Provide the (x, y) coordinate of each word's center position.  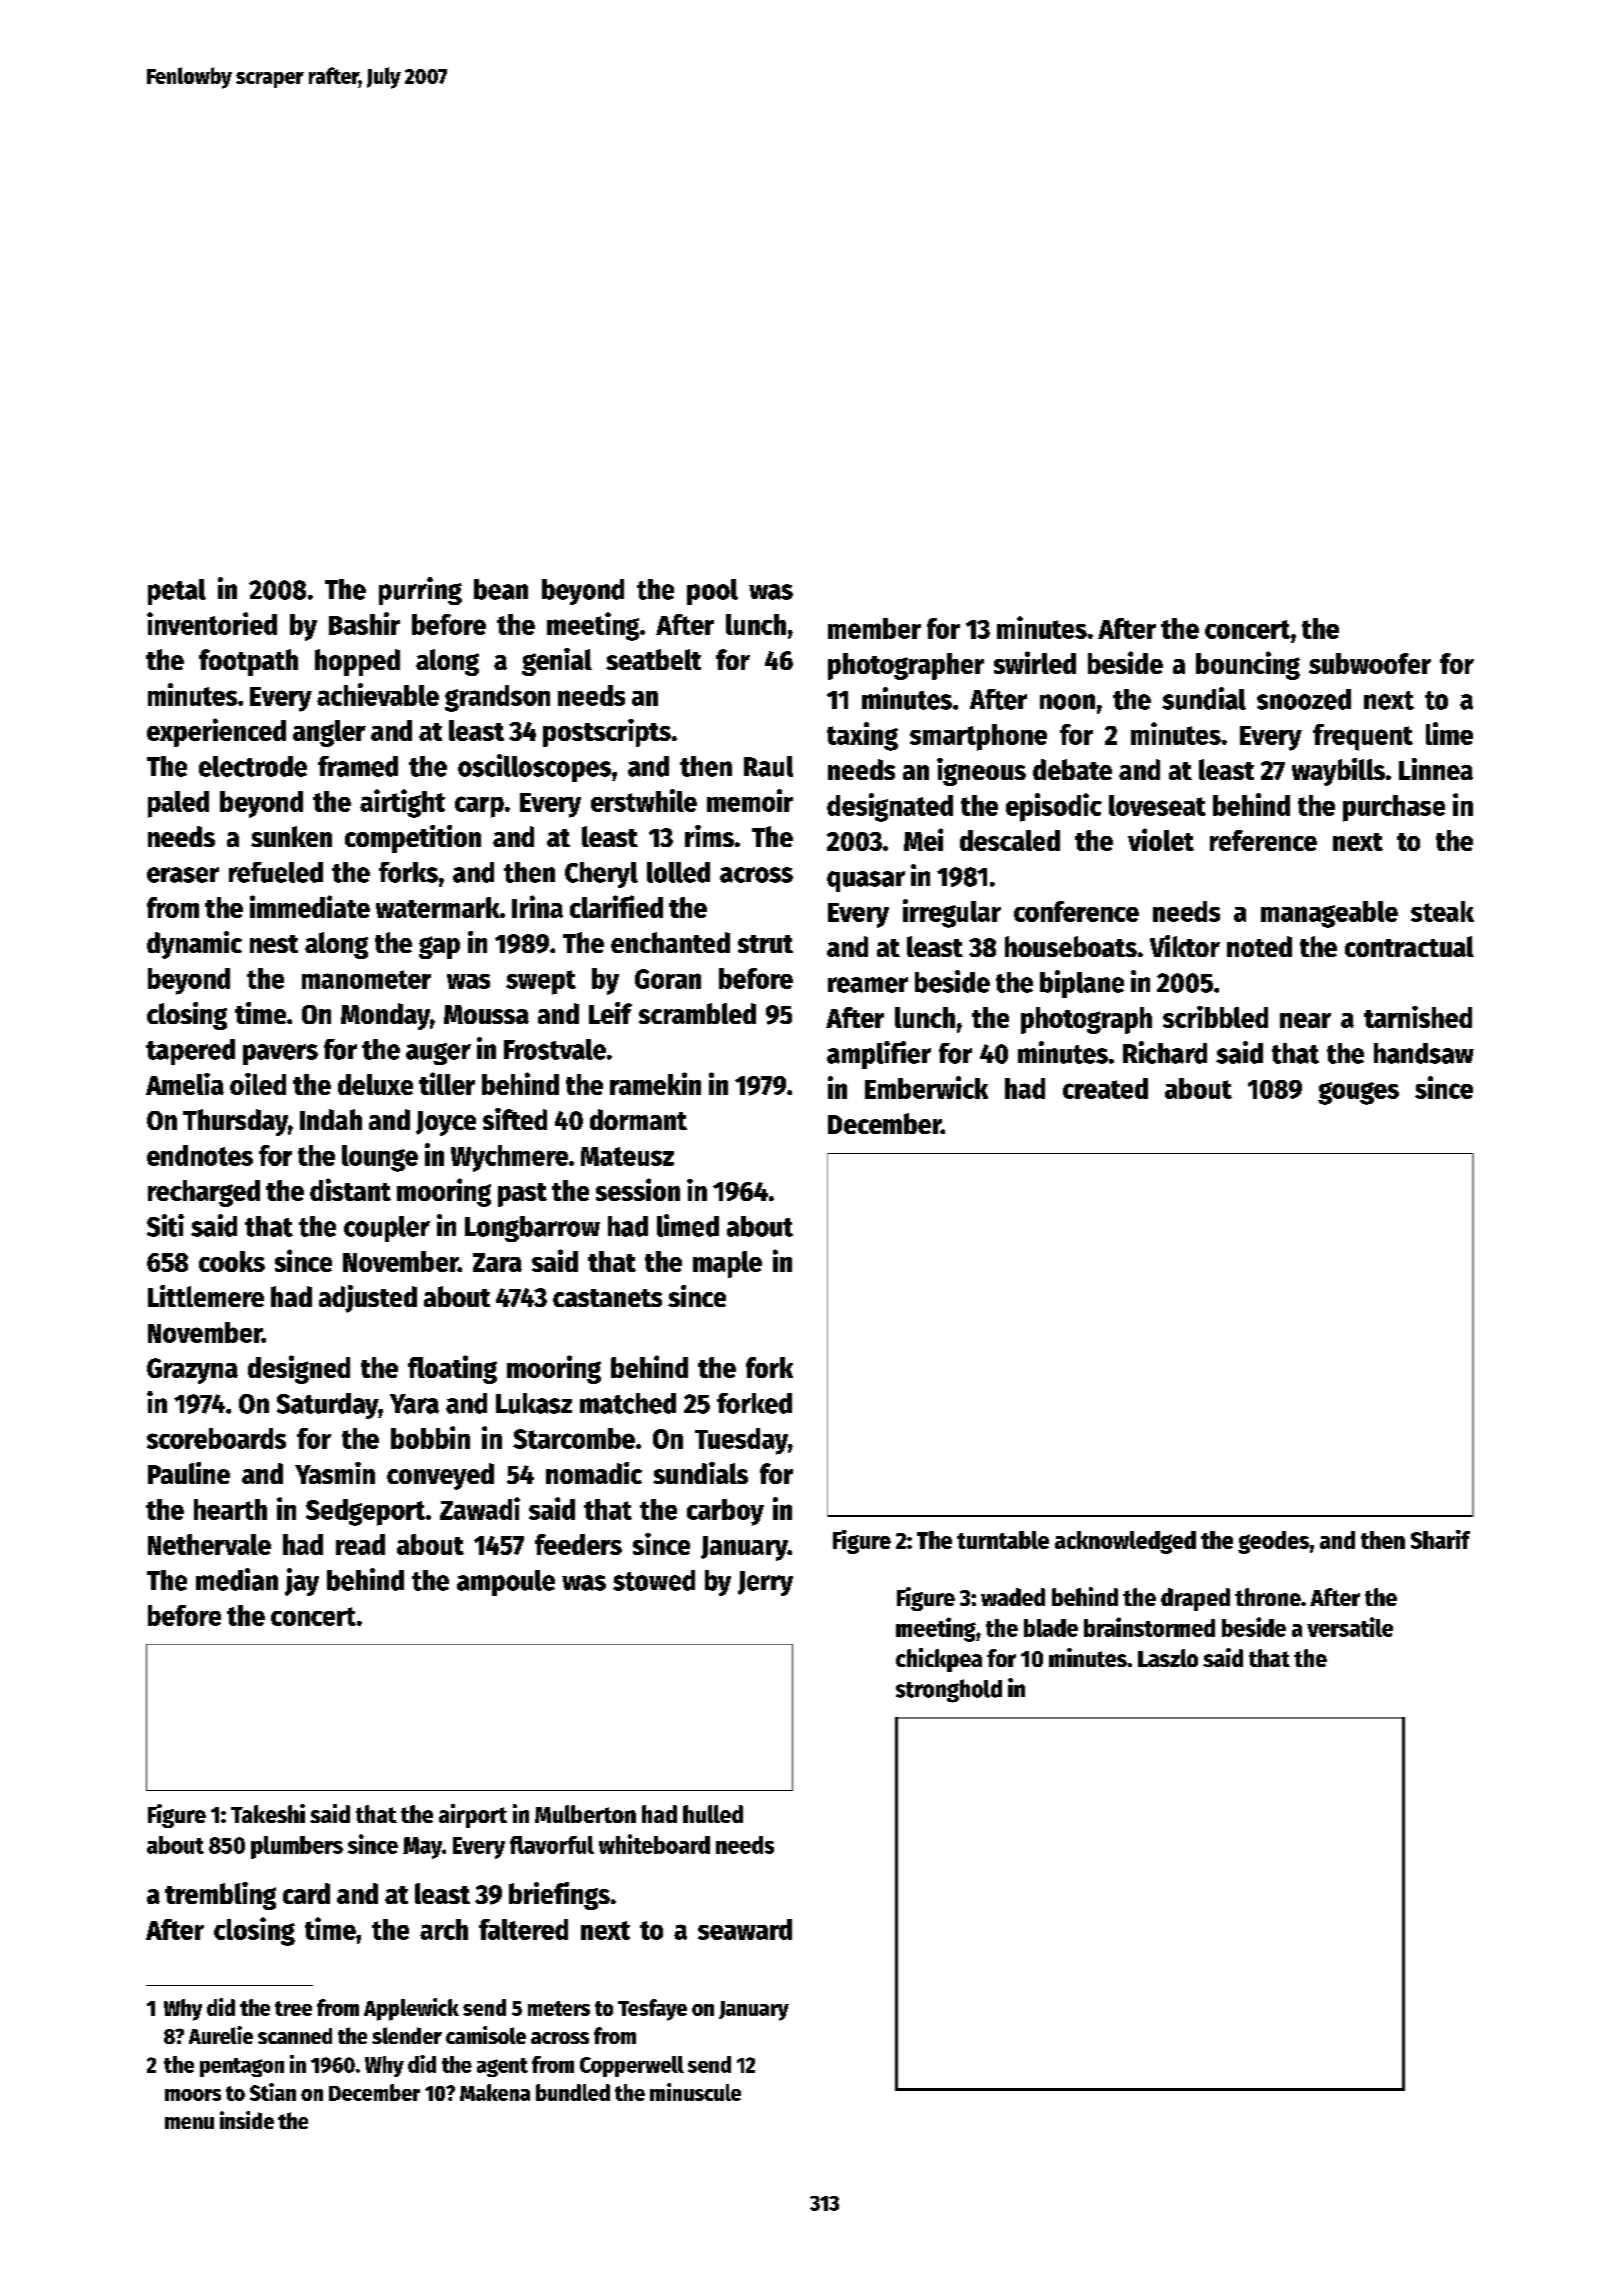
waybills (1338, 772)
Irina (537, 906)
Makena (495, 2092)
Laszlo (1168, 1658)
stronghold (949, 1691)
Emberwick (926, 1087)
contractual (1409, 946)
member (874, 628)
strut (765, 944)
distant (350, 1189)
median (237, 1579)
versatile (1350, 1627)
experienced (216, 732)
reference (1263, 840)
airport (473, 1816)
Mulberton (585, 1814)
